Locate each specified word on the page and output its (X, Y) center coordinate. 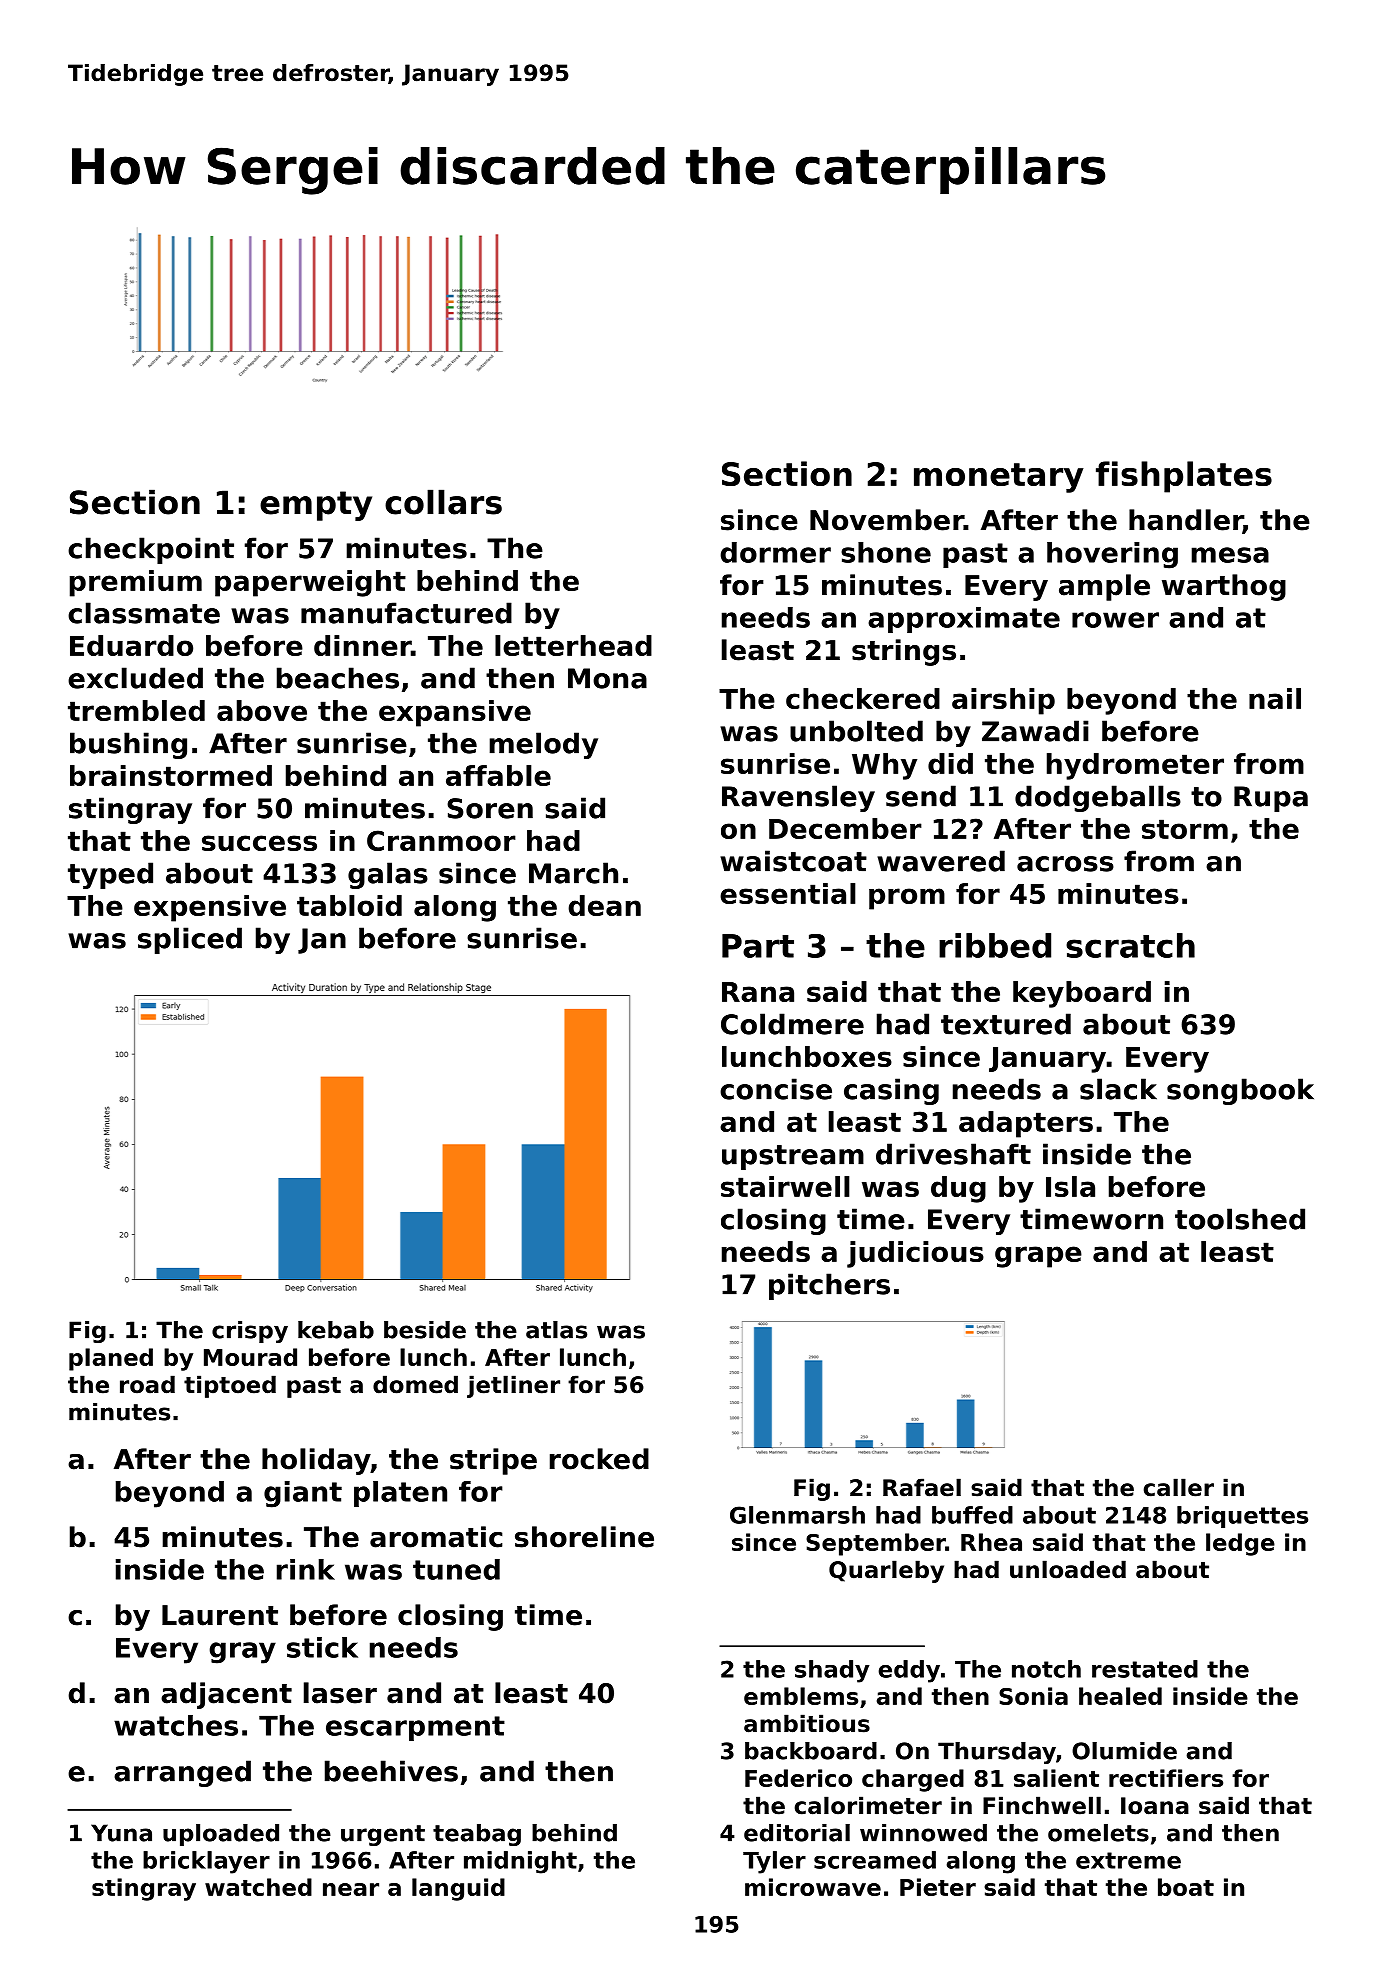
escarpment (415, 1728)
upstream (793, 1157)
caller (1179, 1487)
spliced (190, 940)
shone (886, 552)
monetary (999, 478)
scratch (1130, 945)
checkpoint (151, 550)
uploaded (221, 1835)
